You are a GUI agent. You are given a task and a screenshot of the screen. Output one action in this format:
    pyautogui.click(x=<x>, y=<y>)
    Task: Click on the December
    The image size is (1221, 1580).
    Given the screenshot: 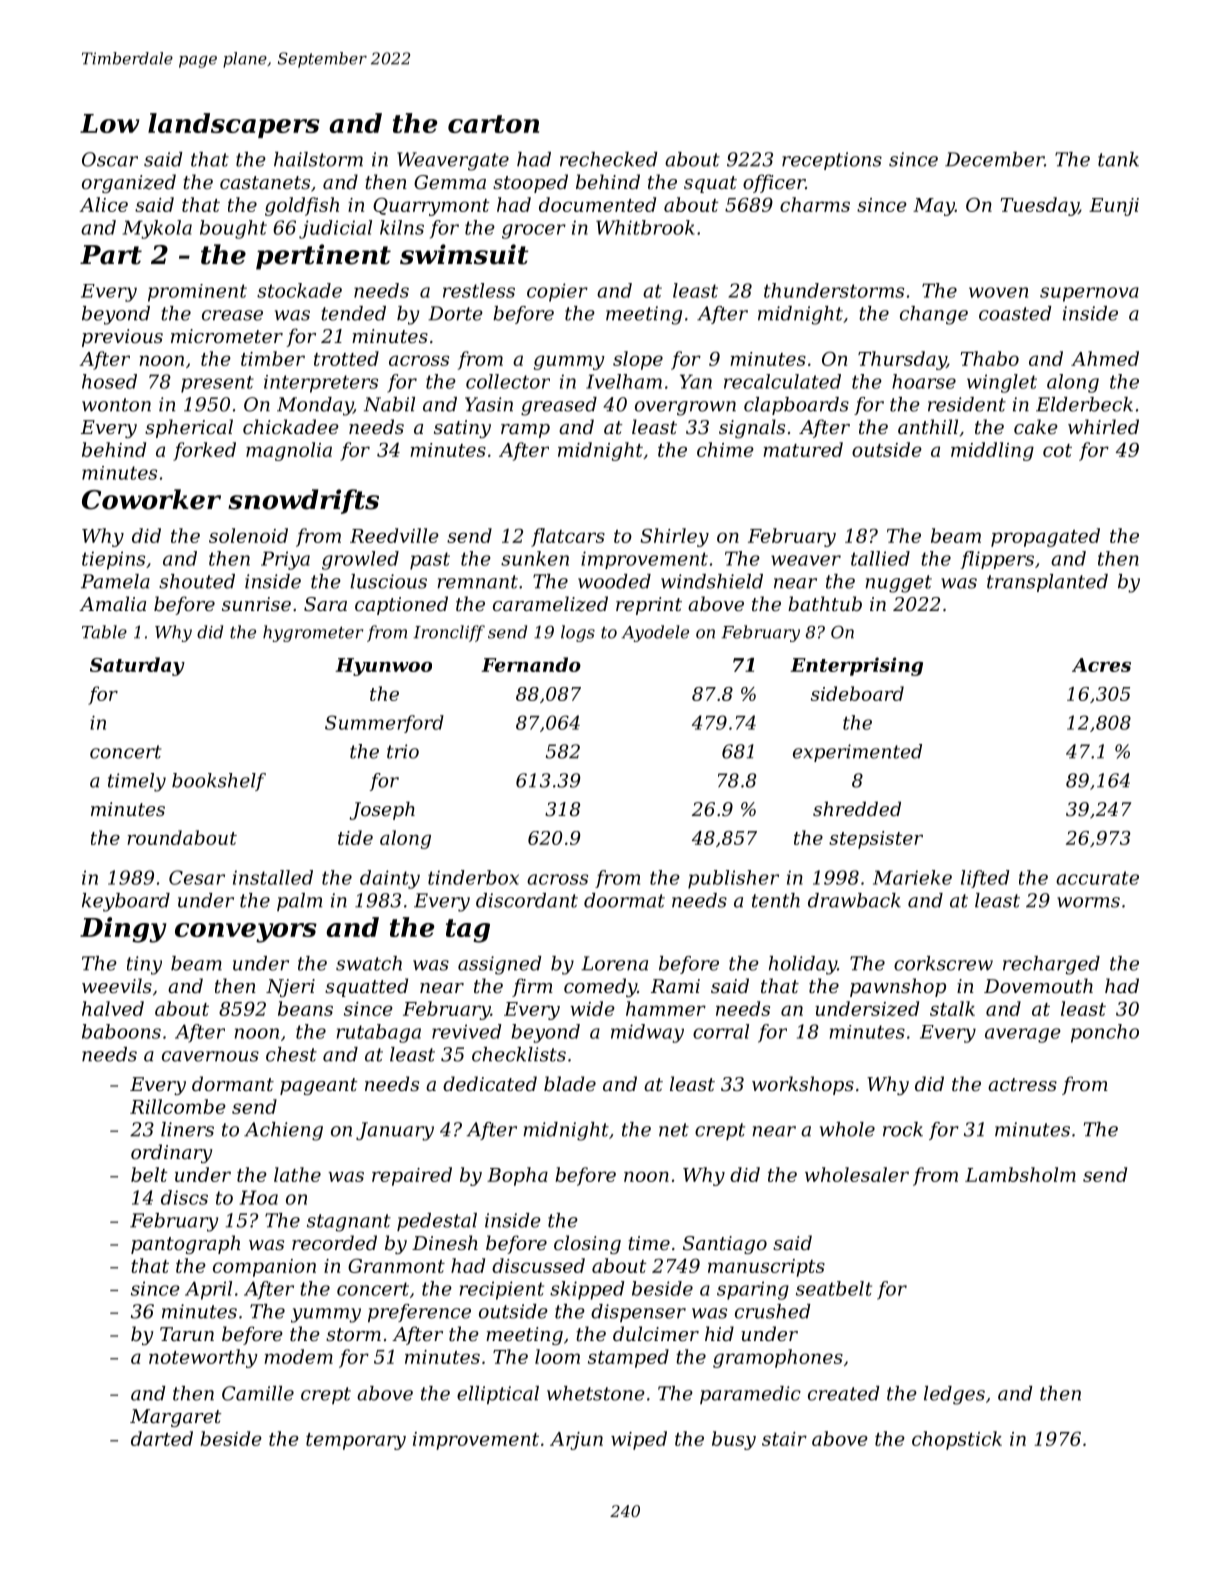 What is the action you would take?
    pyautogui.click(x=994, y=159)
